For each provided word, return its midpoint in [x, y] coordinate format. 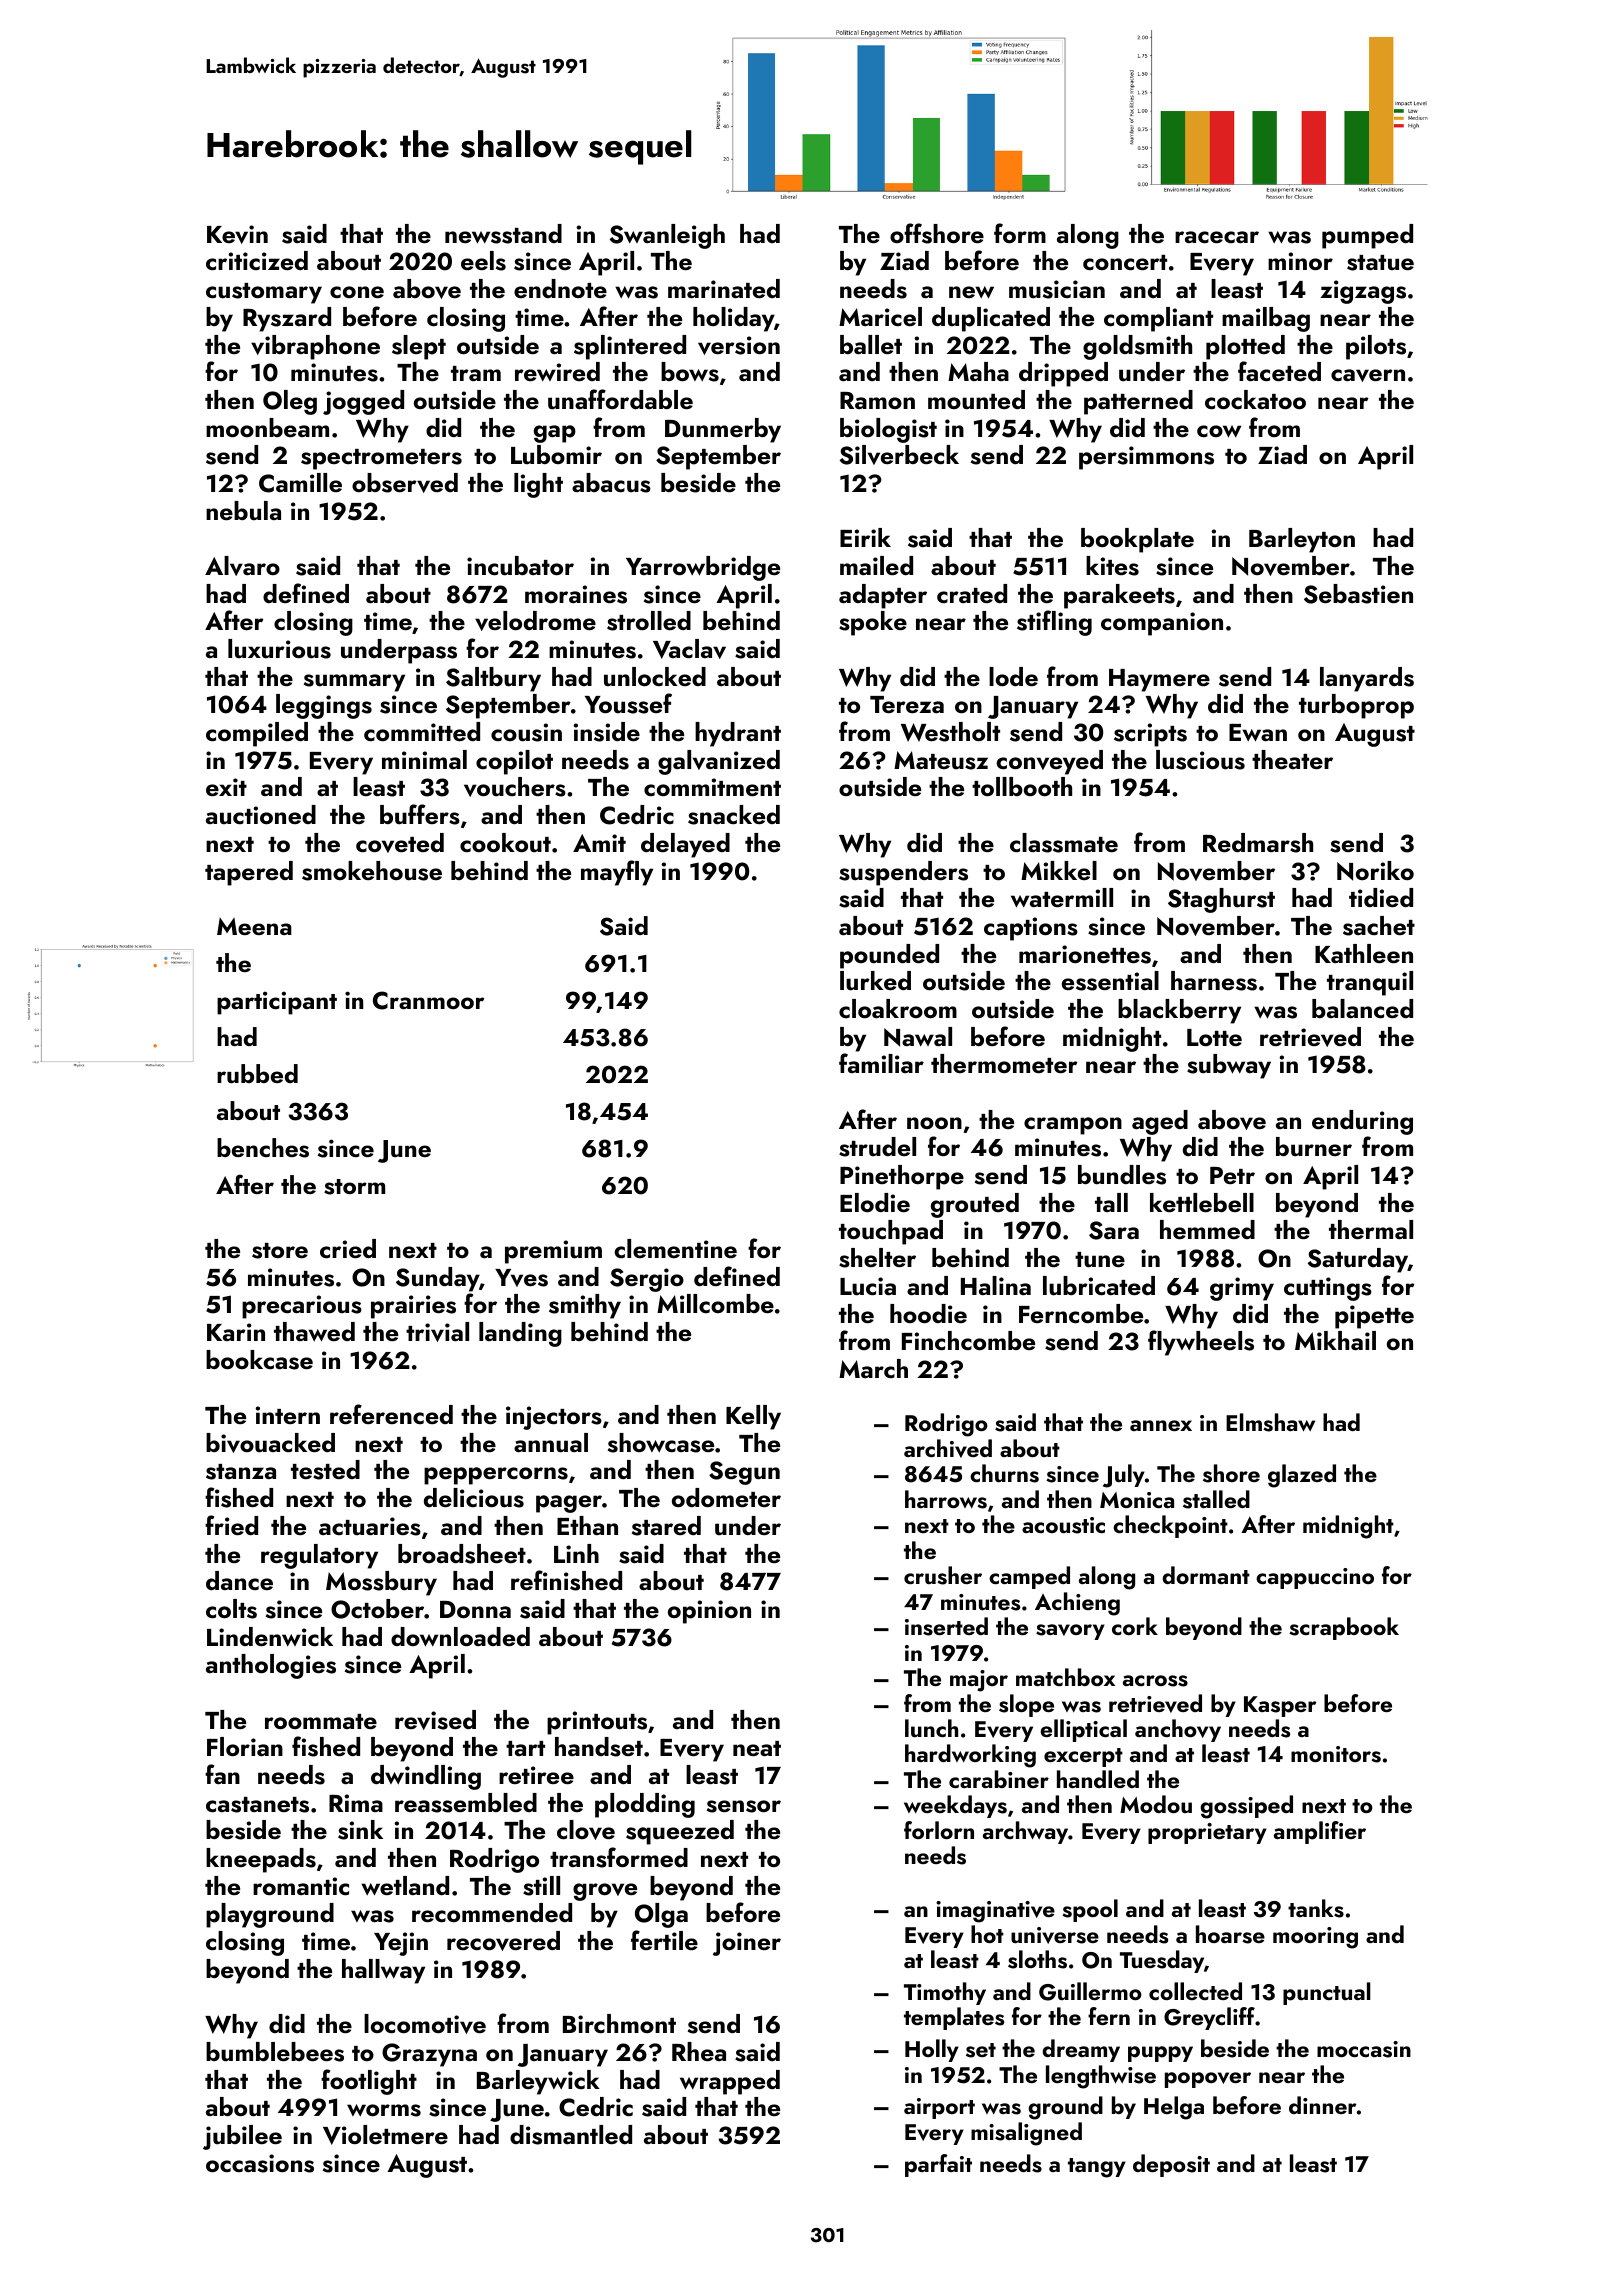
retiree [536, 1775]
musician [1057, 289]
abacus [611, 483]
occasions [260, 2163]
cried [348, 1248]
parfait [938, 2165]
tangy [1097, 2168]
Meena [254, 926]
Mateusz [941, 760]
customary [264, 293]
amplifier [1320, 1832]
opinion [709, 1612]
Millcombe [715, 1303]
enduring [1362, 1122]
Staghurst [1221, 900]
